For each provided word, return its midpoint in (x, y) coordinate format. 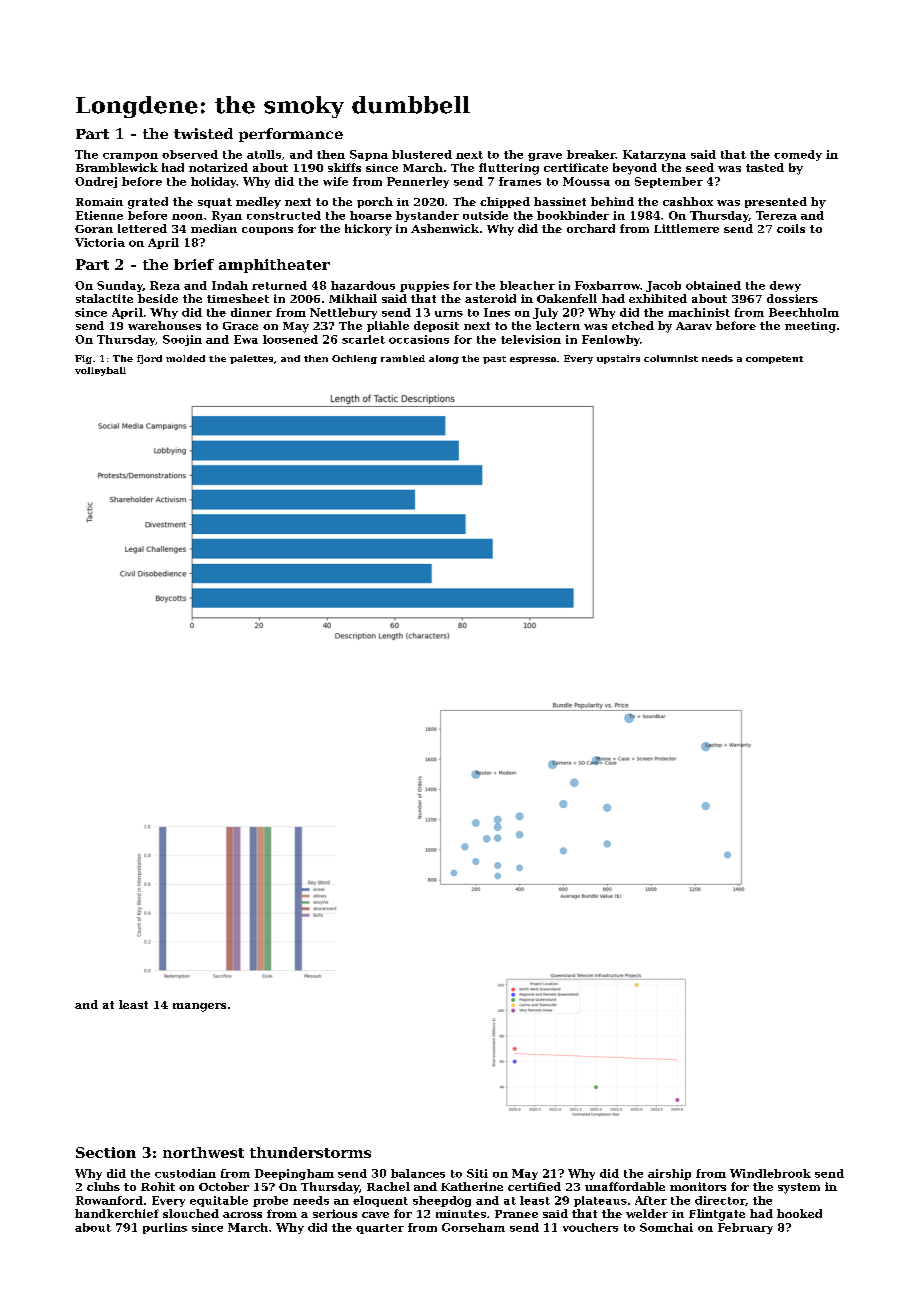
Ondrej (96, 182)
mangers (199, 1007)
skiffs (344, 167)
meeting (810, 327)
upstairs (618, 359)
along (444, 359)
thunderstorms (310, 1152)
